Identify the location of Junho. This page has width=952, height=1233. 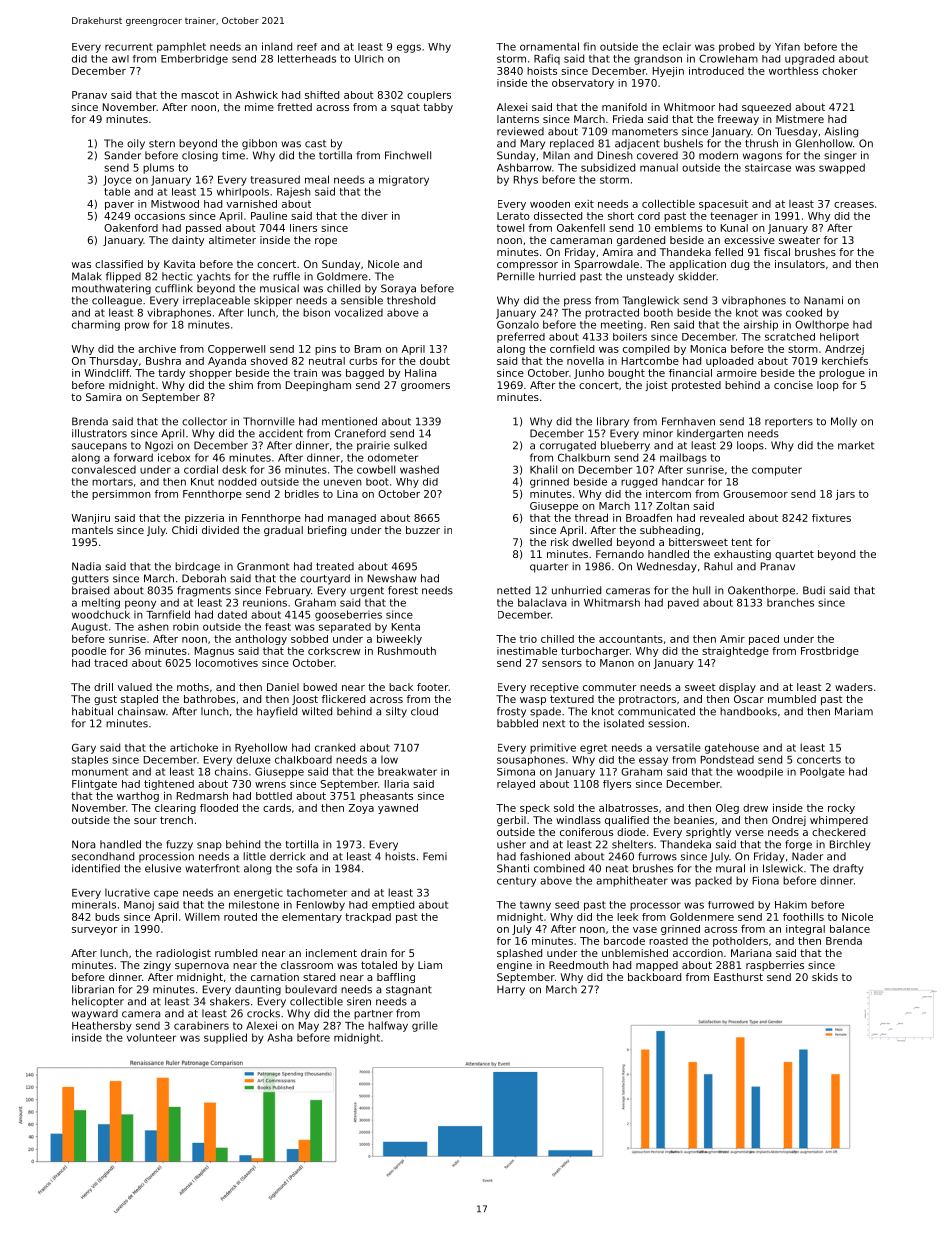
(589, 374).
